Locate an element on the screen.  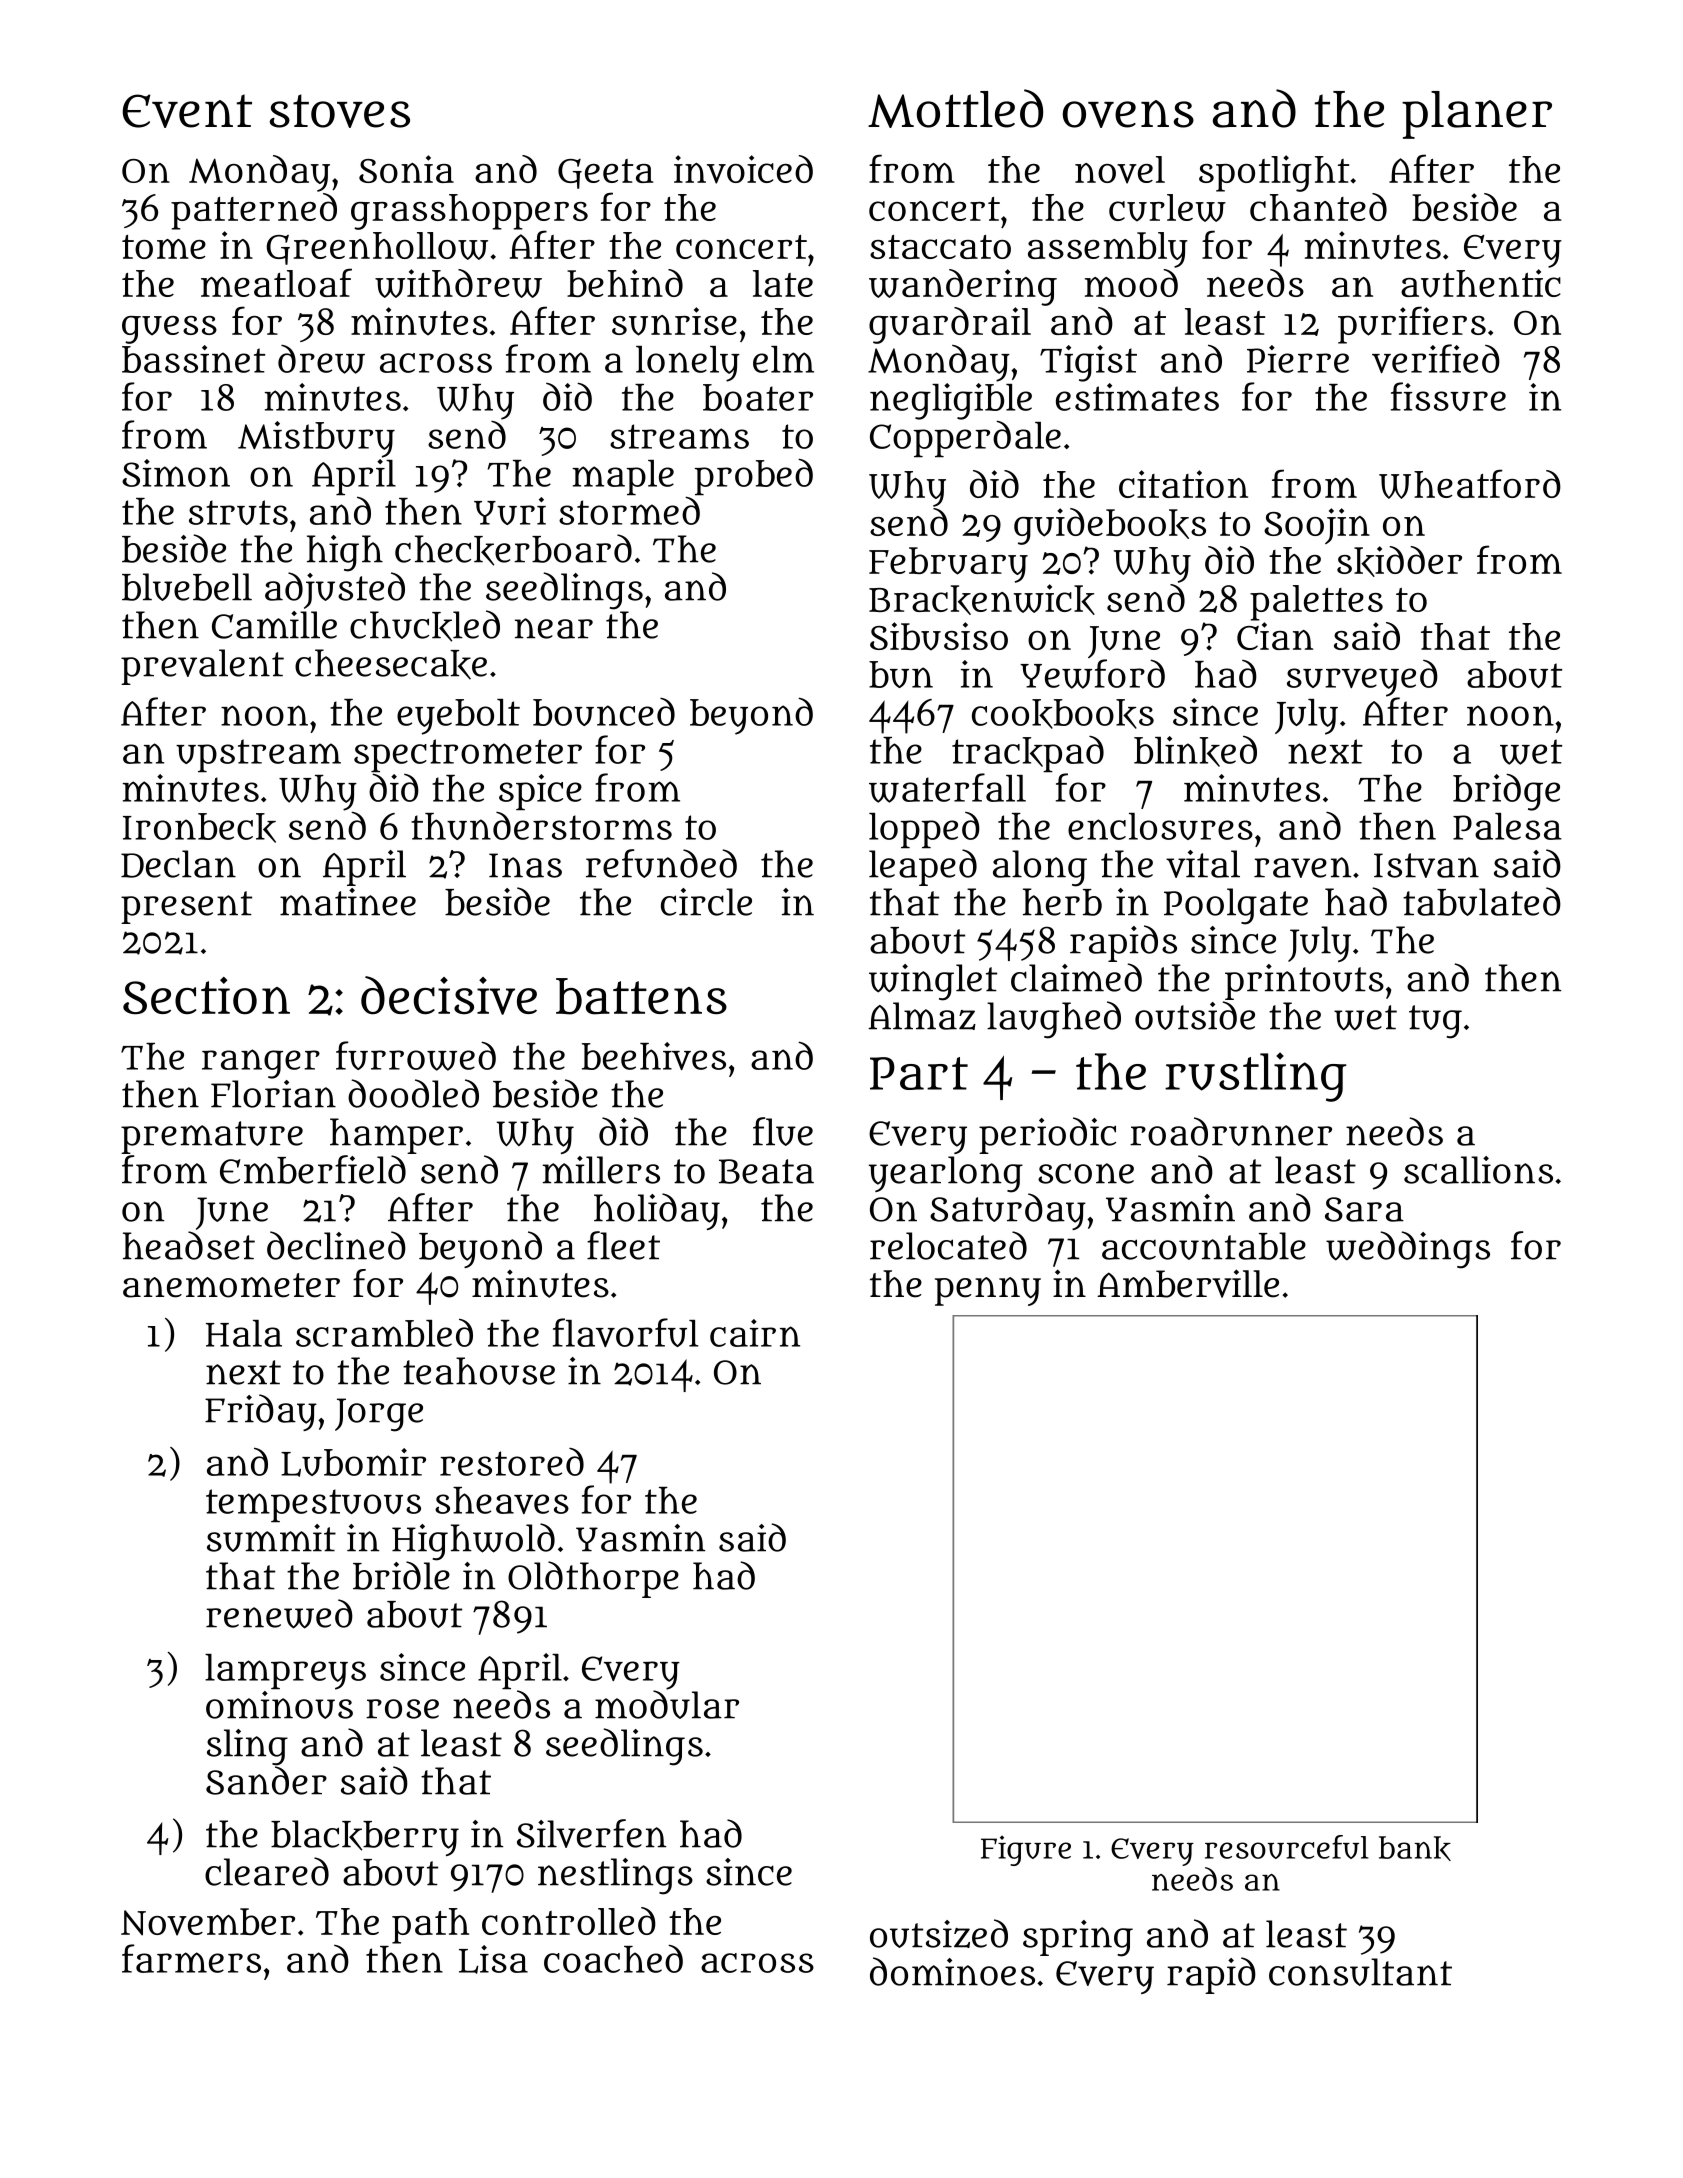
struts is located at coordinates (238, 512).
